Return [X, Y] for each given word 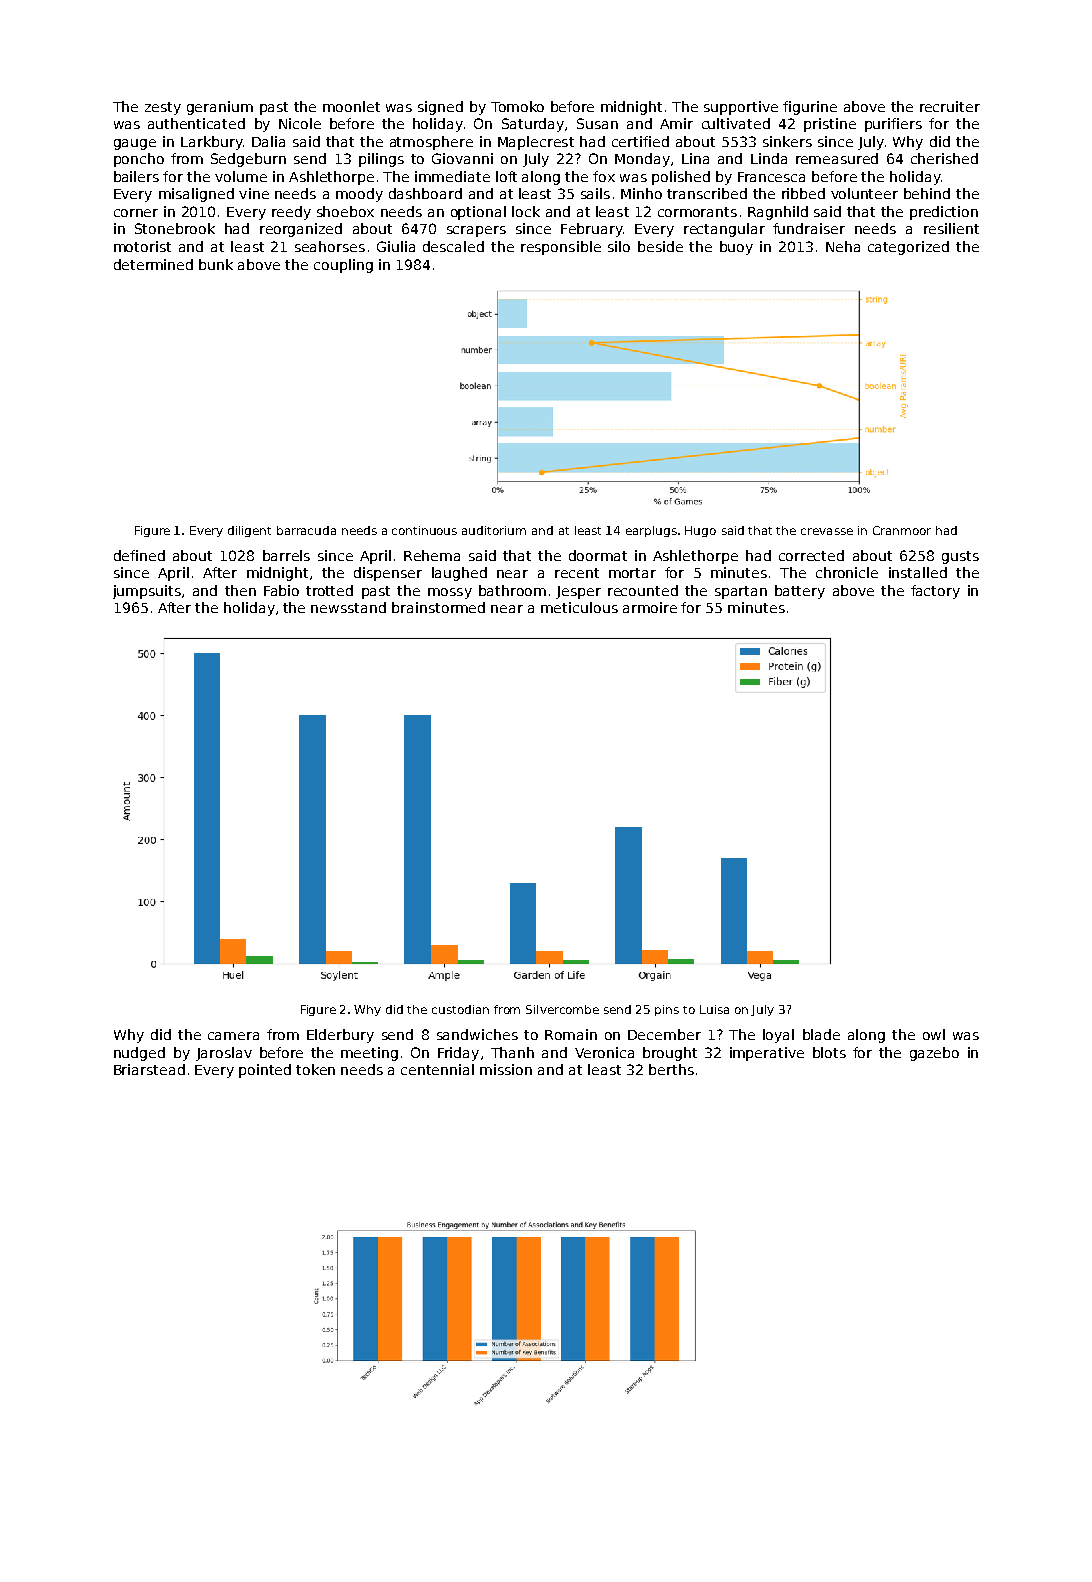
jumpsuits [147, 592]
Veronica [604, 1052]
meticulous [579, 607]
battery [800, 592]
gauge [135, 144]
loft [506, 176]
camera [233, 1036]
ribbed [803, 193]
